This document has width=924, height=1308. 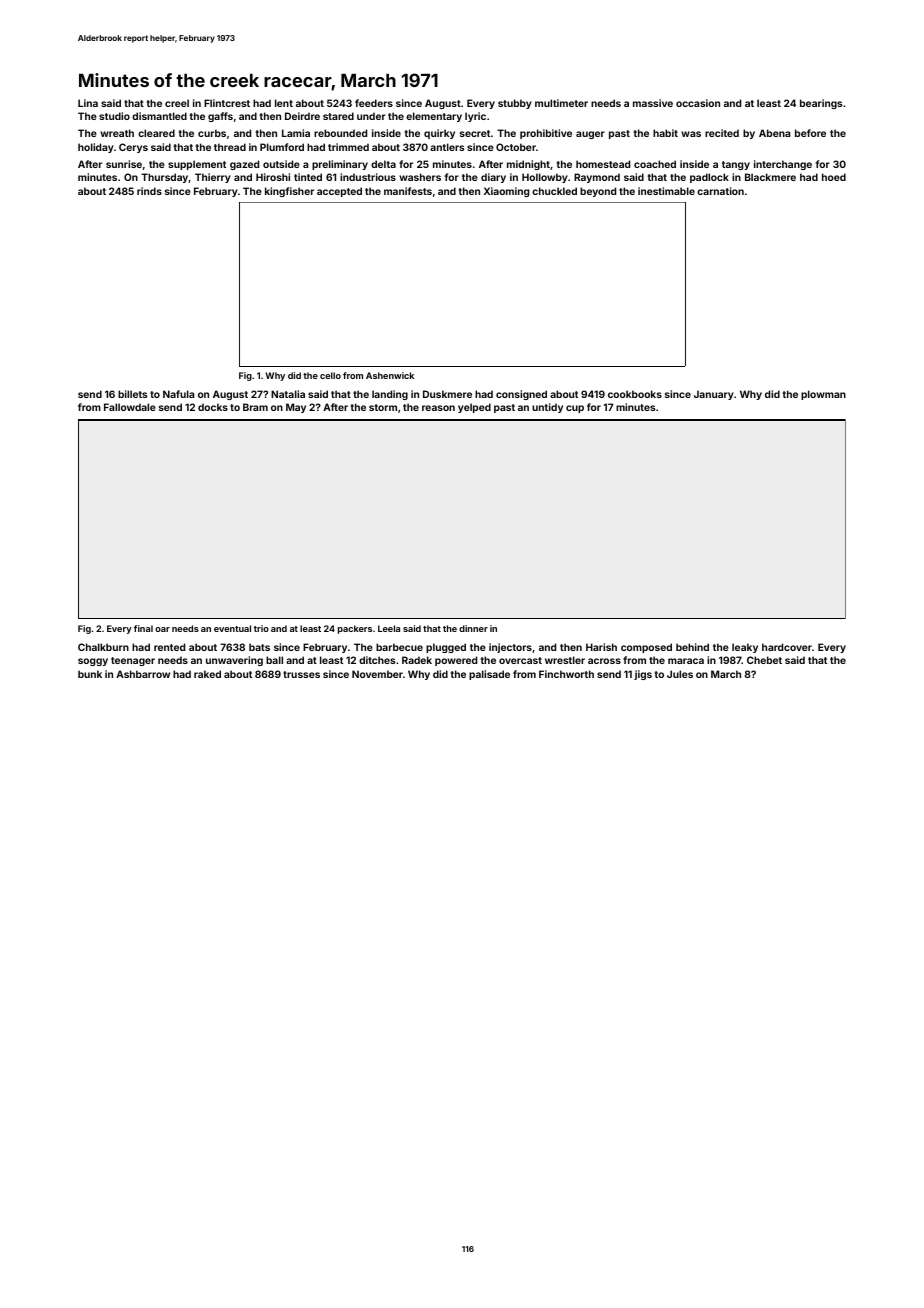 I want to click on storm, so click(x=383, y=407).
